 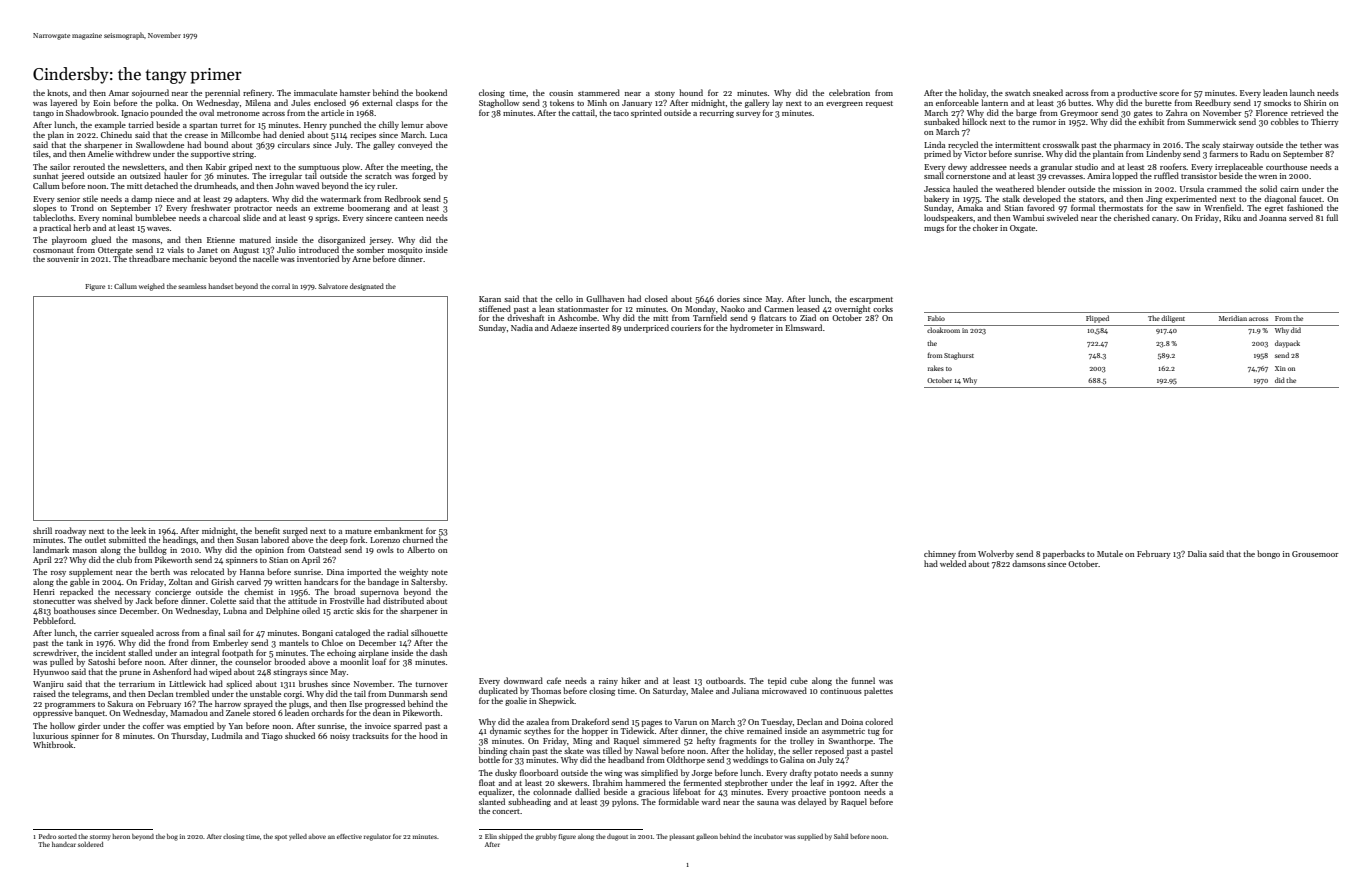 I want to click on Nadia, so click(x=522, y=327).
